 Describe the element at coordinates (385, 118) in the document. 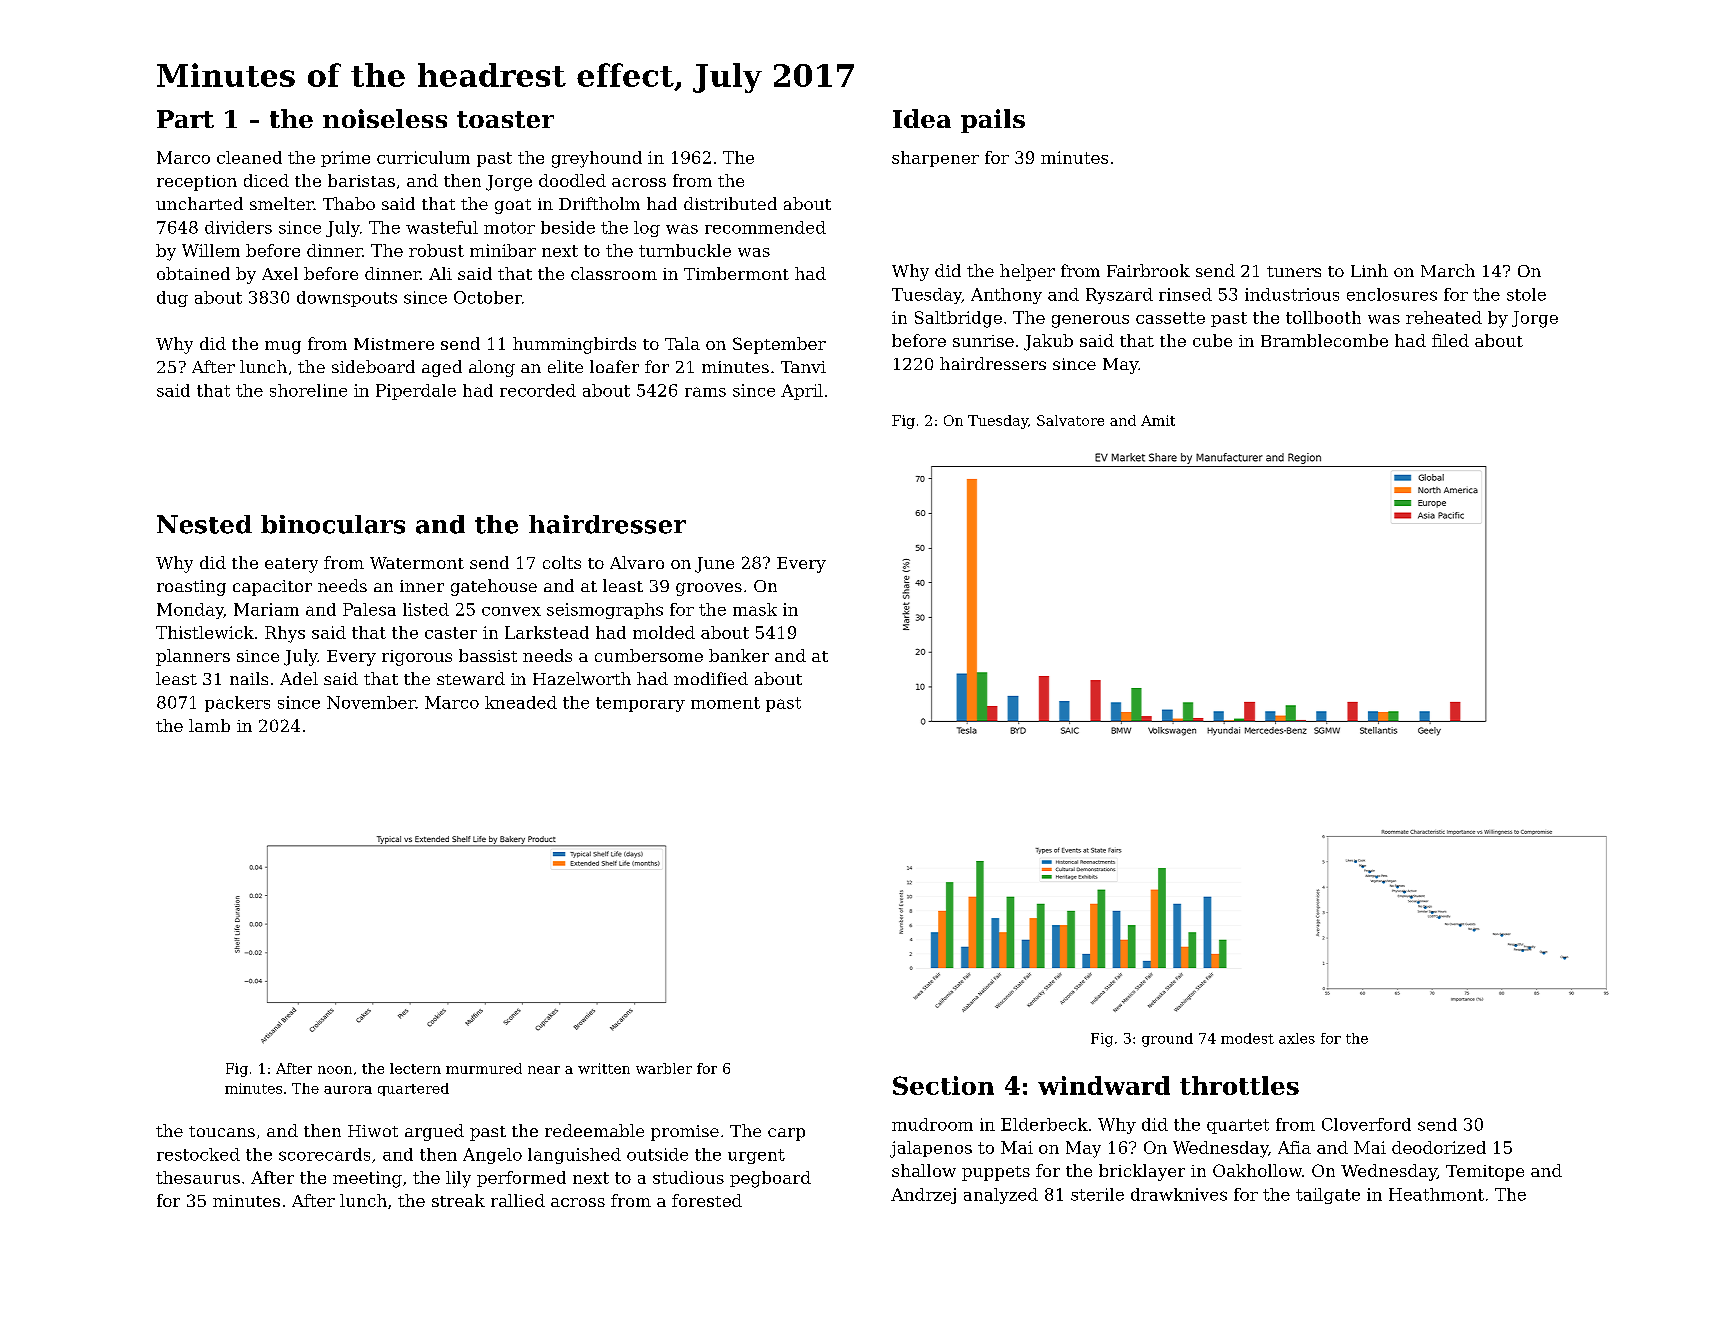

I see `noiseless` at that location.
